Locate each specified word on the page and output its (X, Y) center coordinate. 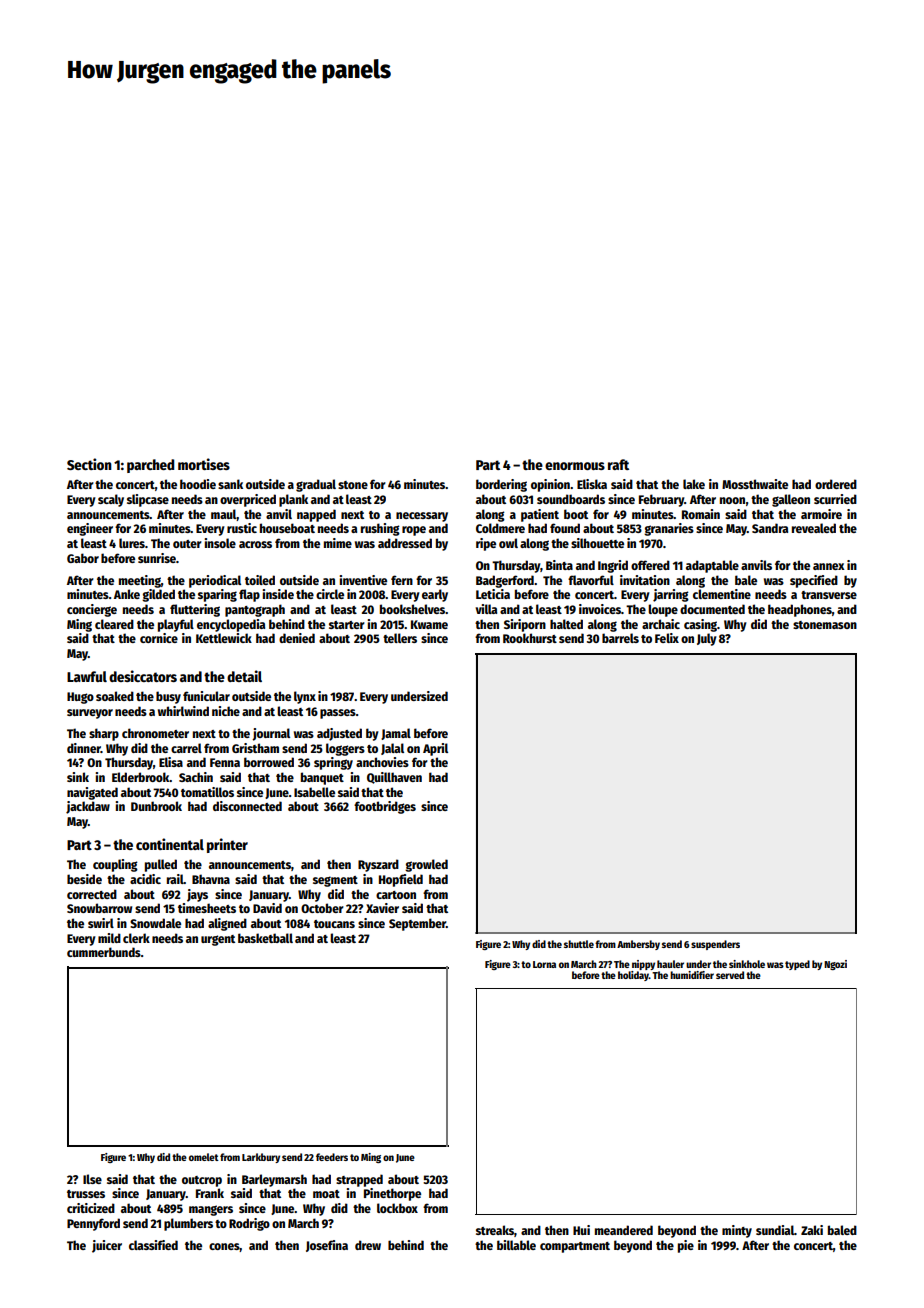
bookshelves (412, 609)
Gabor (83, 558)
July (707, 639)
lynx (305, 697)
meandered (624, 1230)
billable (516, 1245)
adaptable (712, 566)
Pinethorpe (392, 1194)
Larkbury (261, 1158)
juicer (107, 1246)
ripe (486, 544)
